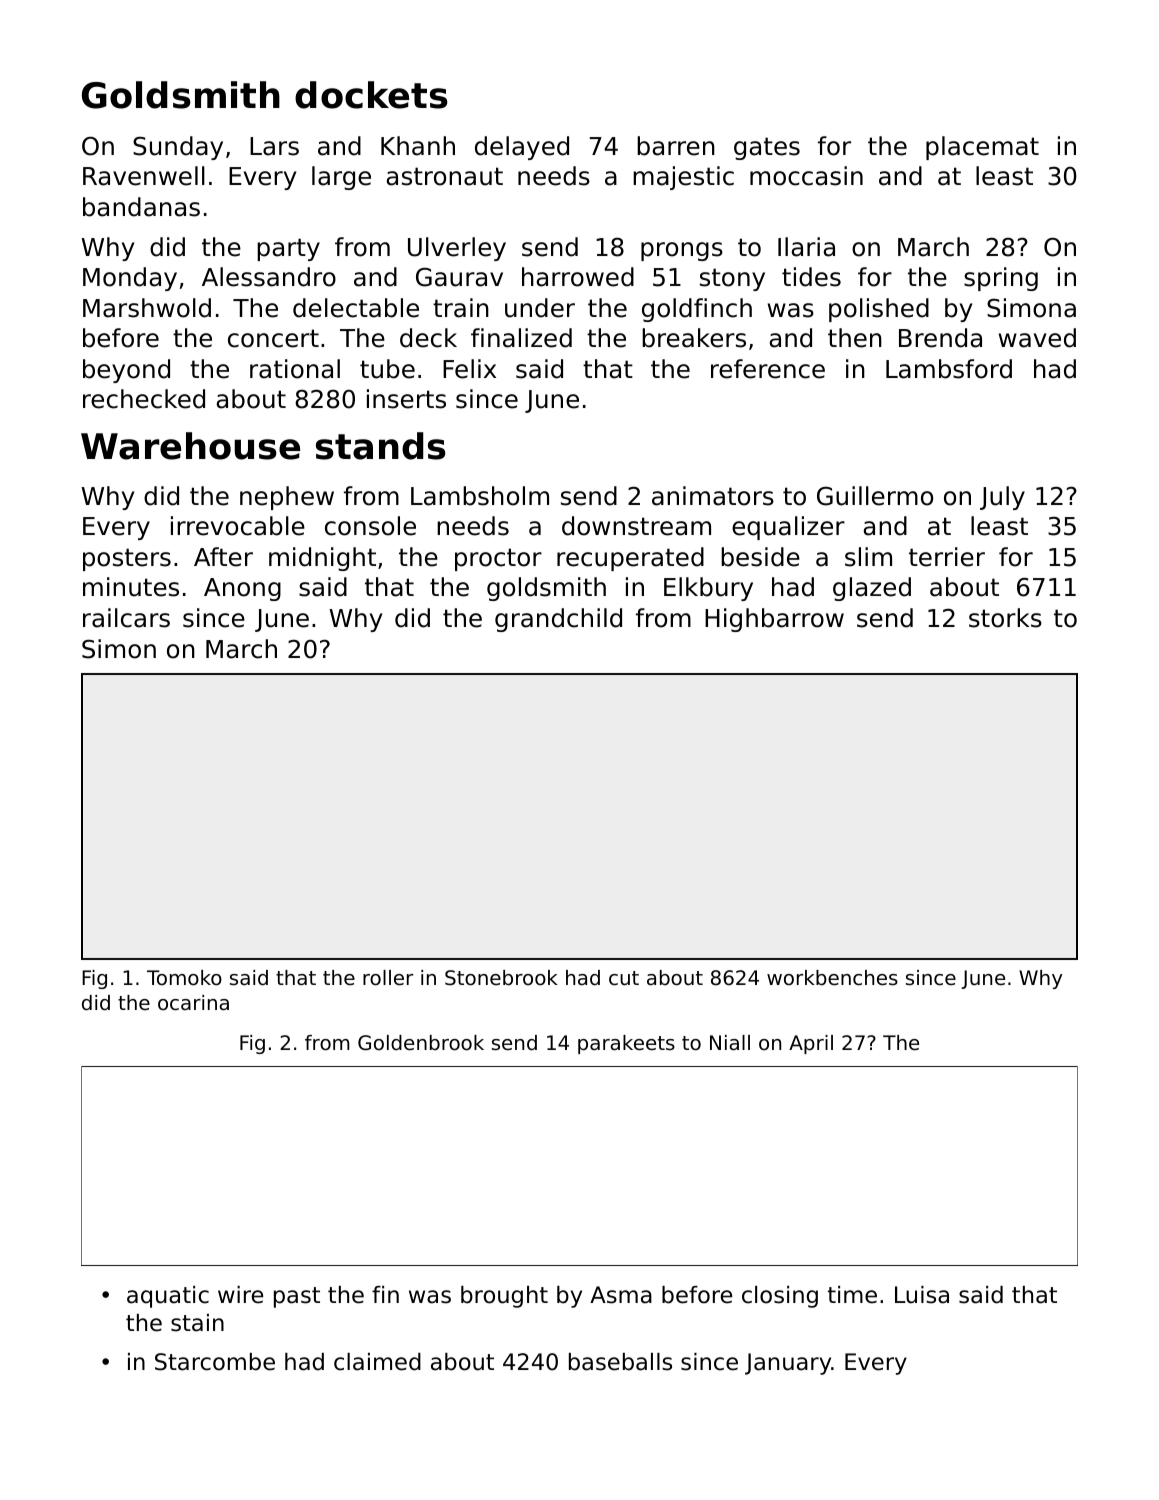 This screenshot has height=1500, width=1159. Describe the element at coordinates (713, 496) in the screenshot. I see `animators` at that location.
